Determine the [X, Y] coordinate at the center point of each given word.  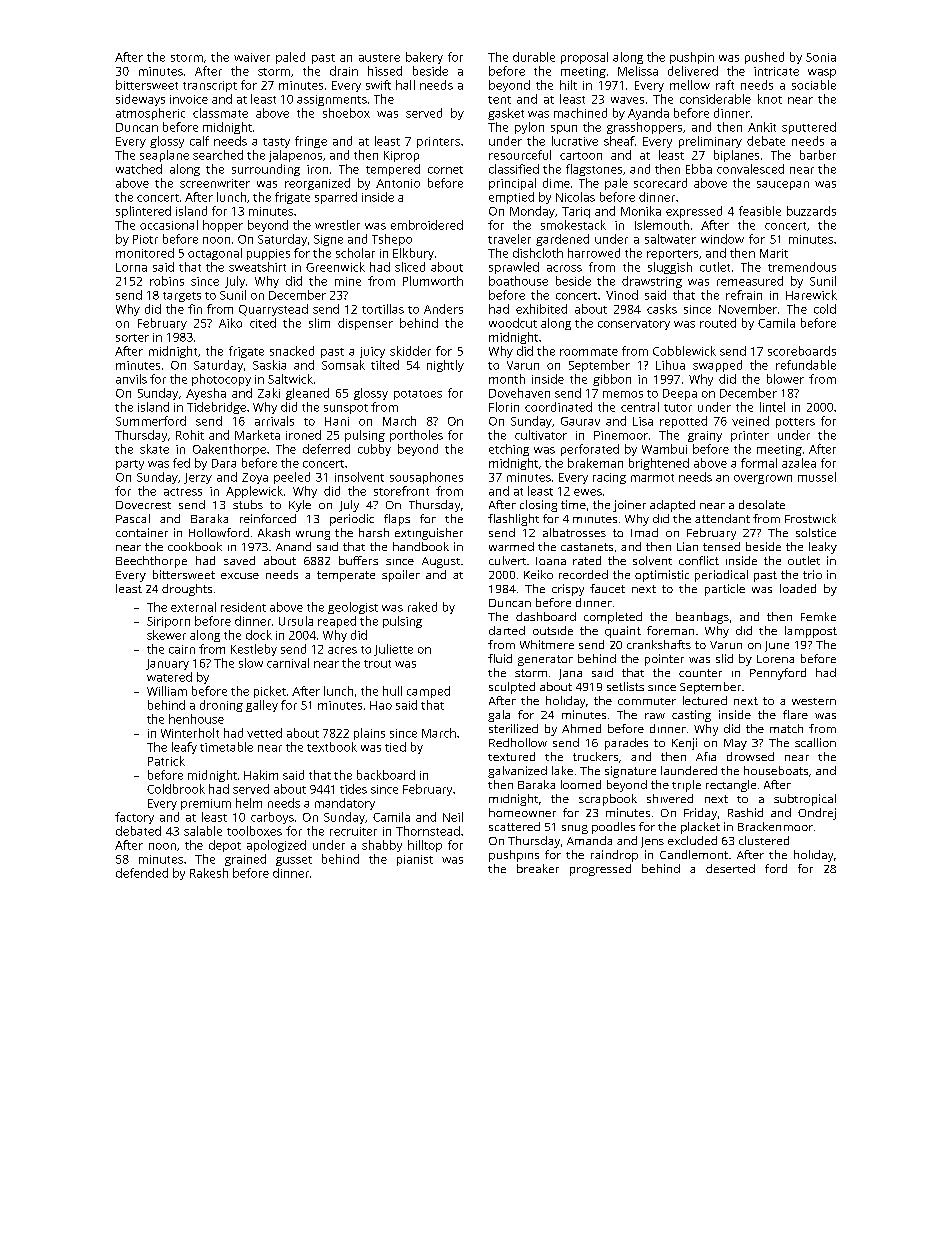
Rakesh [209, 873]
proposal [584, 58]
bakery [424, 58]
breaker [538, 868]
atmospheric [150, 114]
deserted [730, 868]
